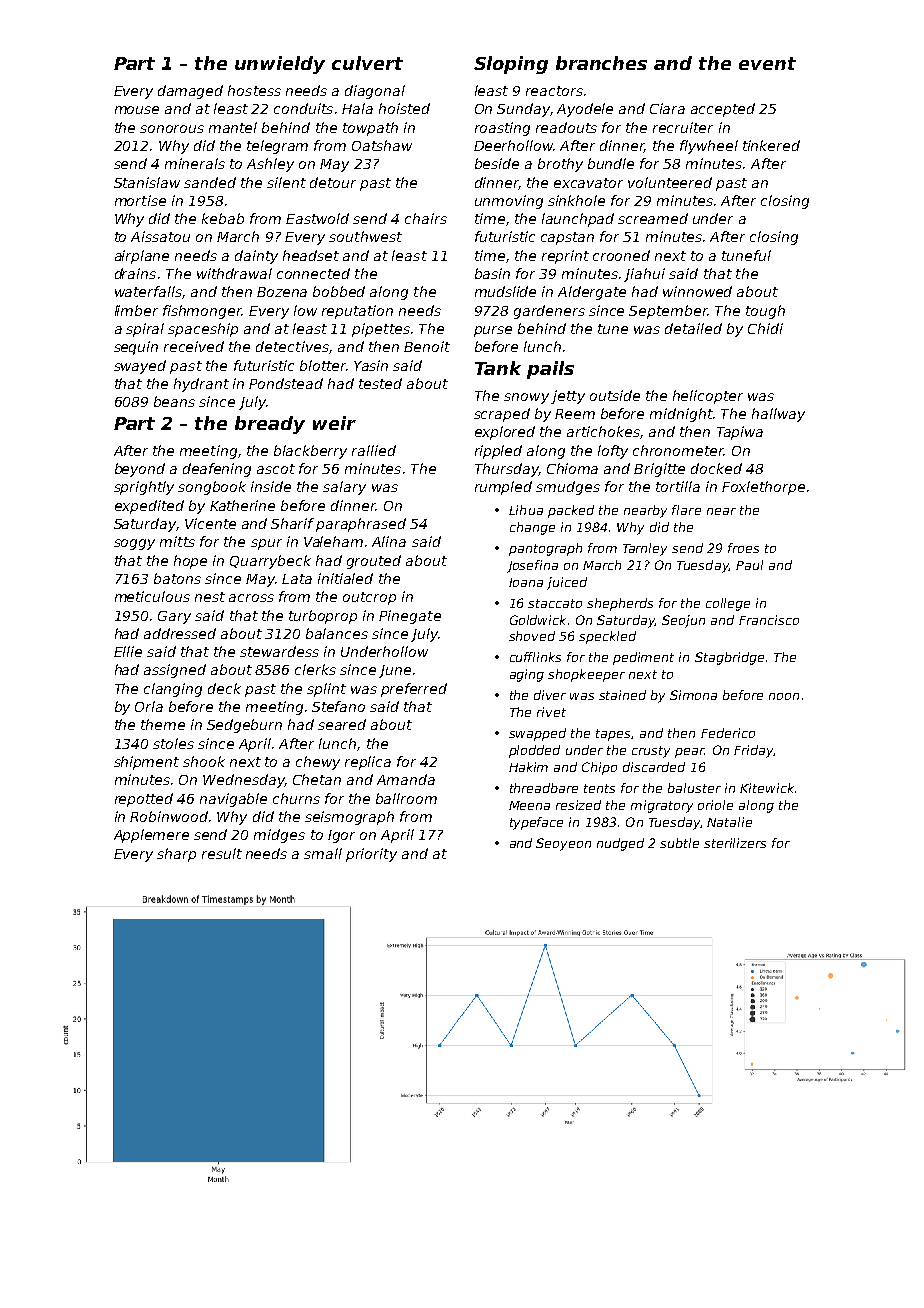 This screenshot has height=1308, width=924. Describe the element at coordinates (251, 598) in the screenshot. I see `across` at that location.
